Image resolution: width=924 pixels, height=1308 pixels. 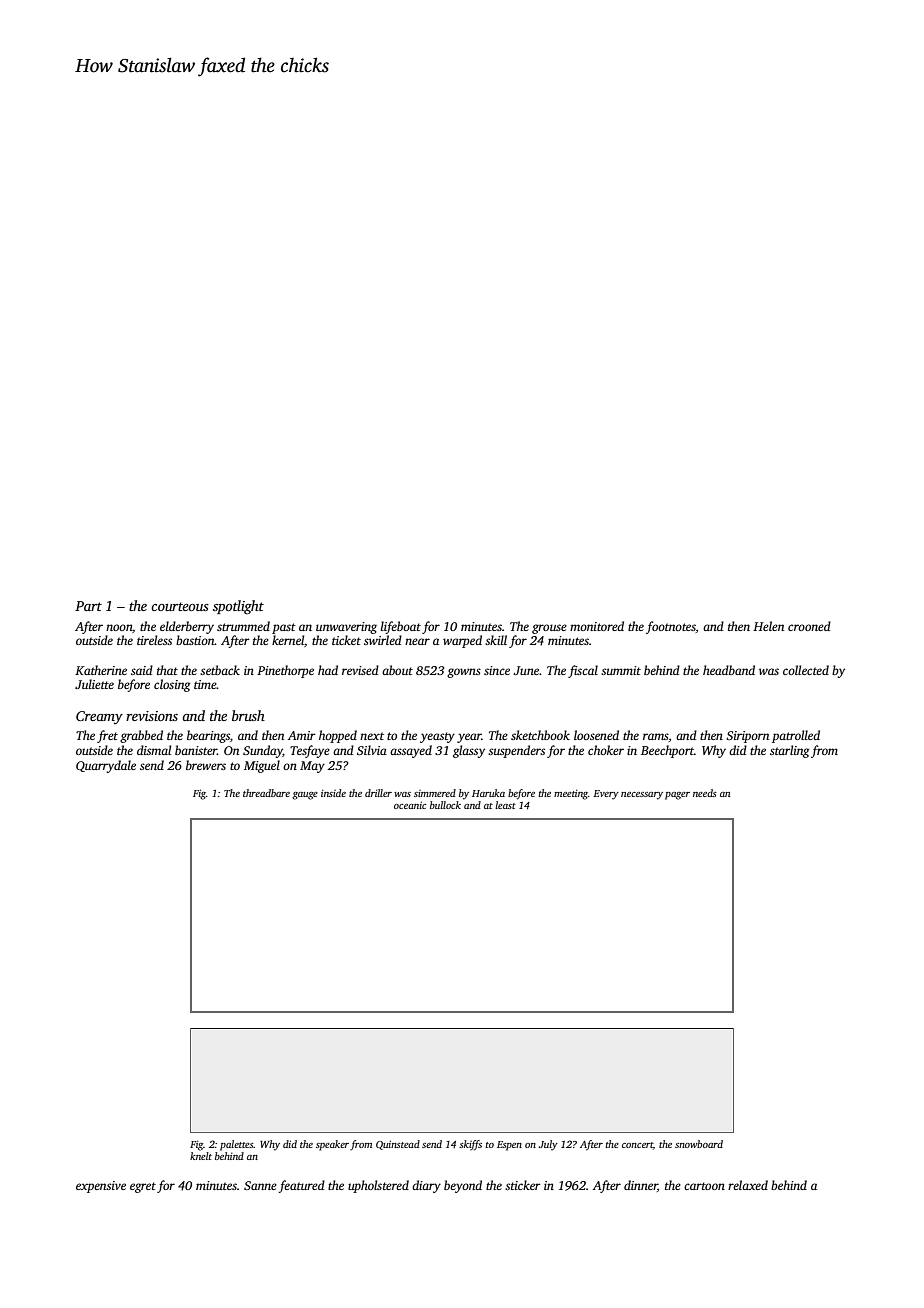 What do you see at coordinates (106, 766) in the image?
I see `Quarrydale` at bounding box center [106, 766].
